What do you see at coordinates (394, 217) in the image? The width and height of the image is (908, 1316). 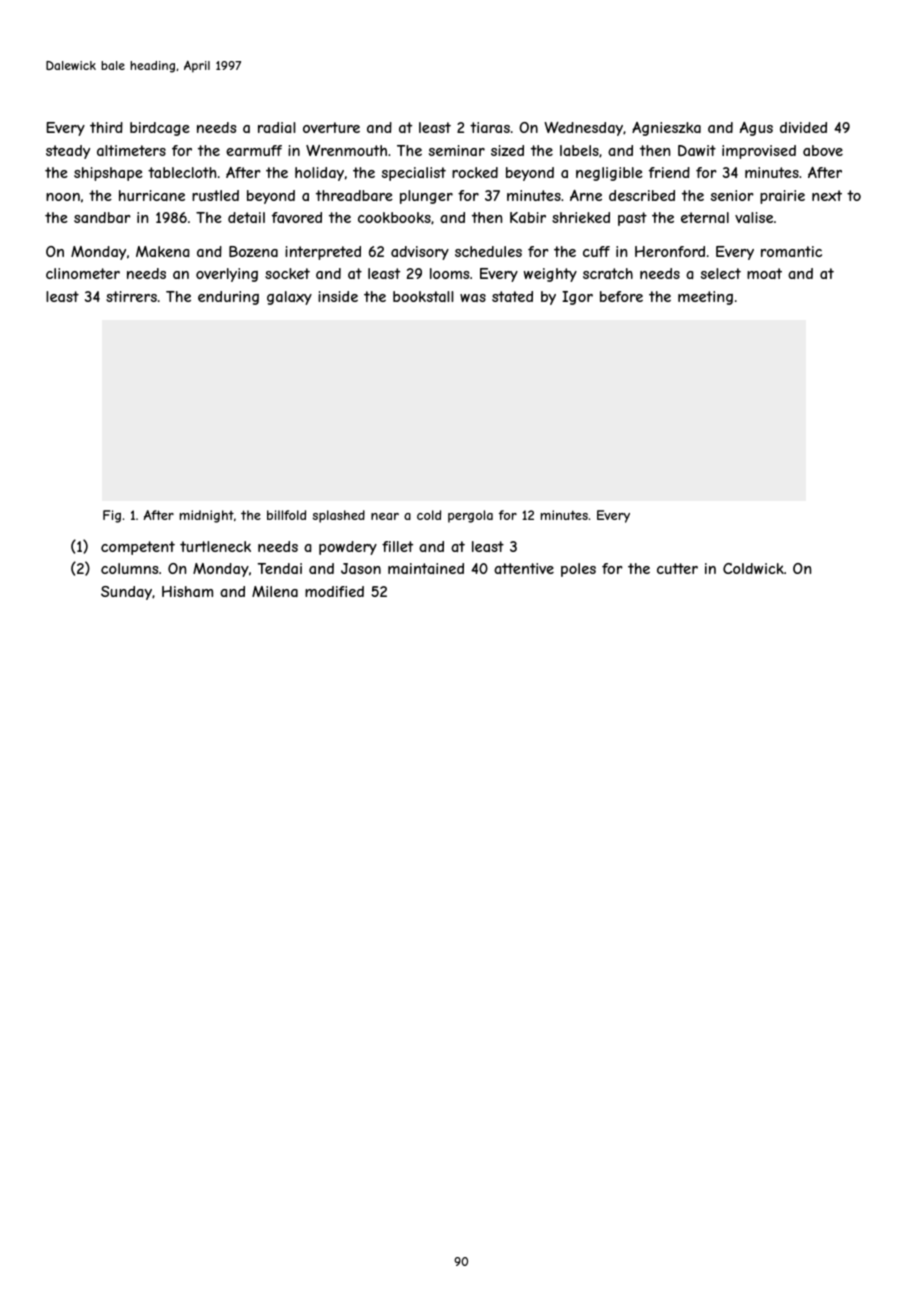 I see `cookbooks` at bounding box center [394, 217].
